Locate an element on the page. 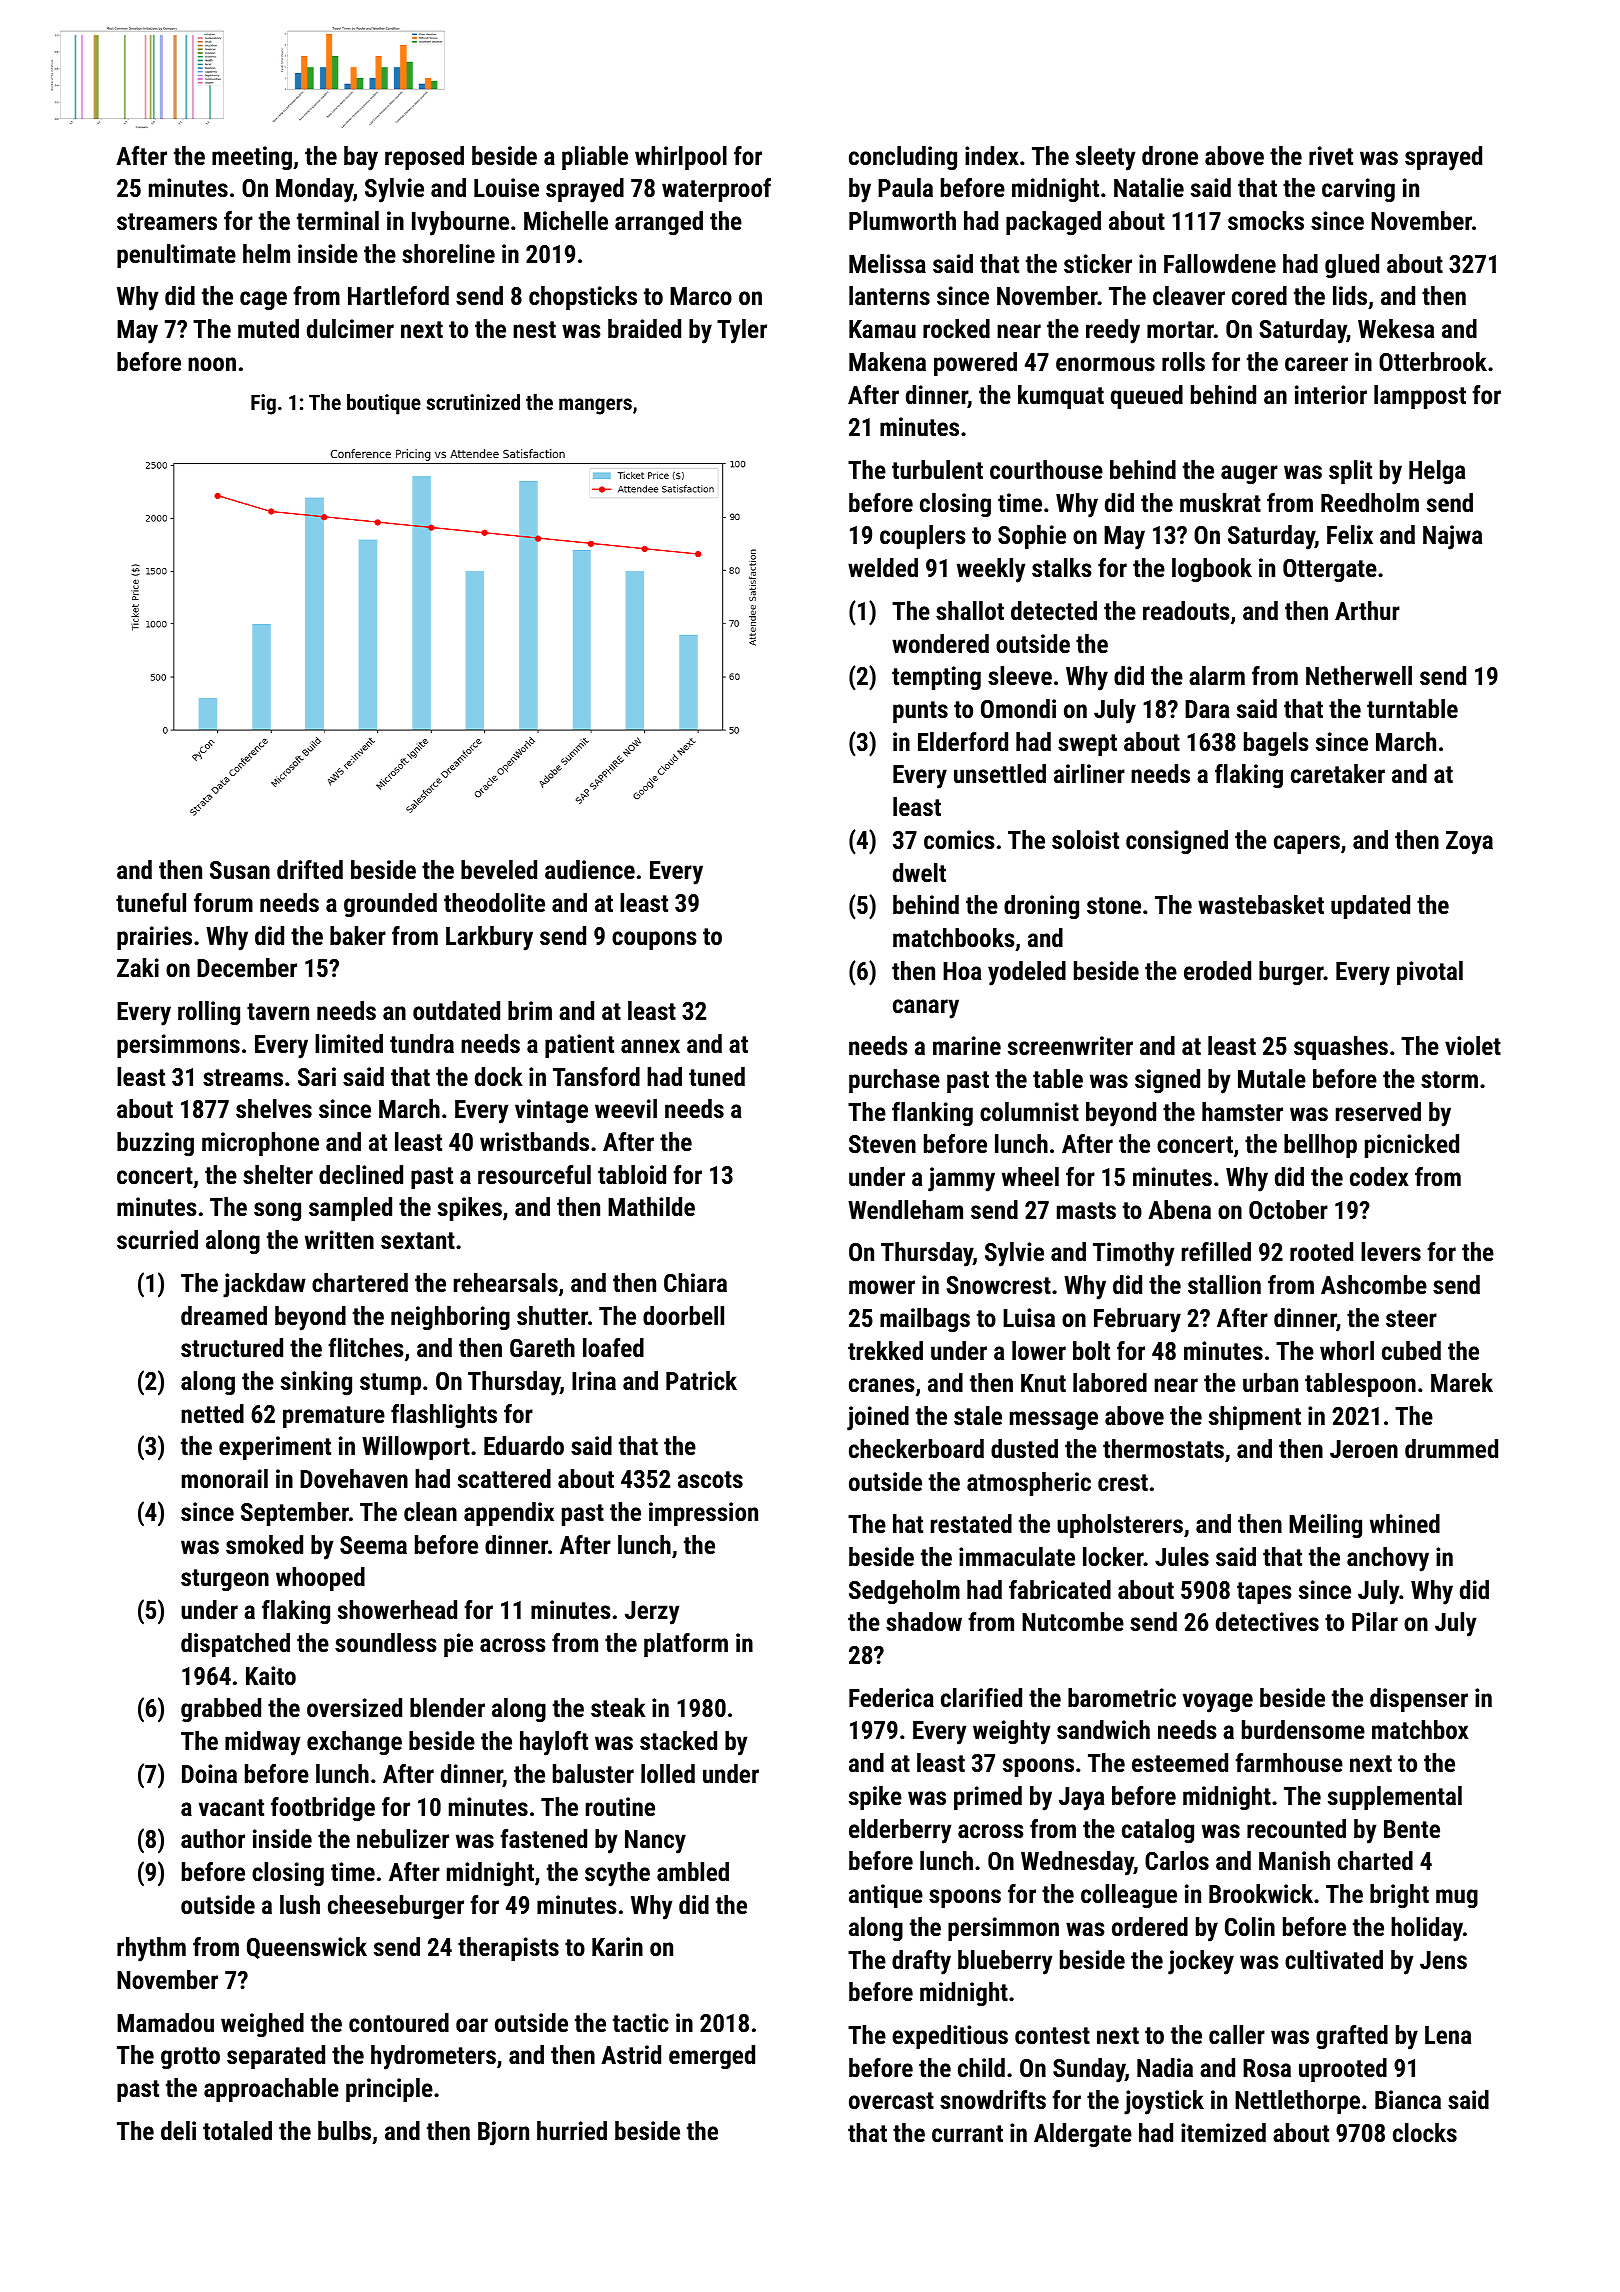  drone is located at coordinates (1170, 155).
